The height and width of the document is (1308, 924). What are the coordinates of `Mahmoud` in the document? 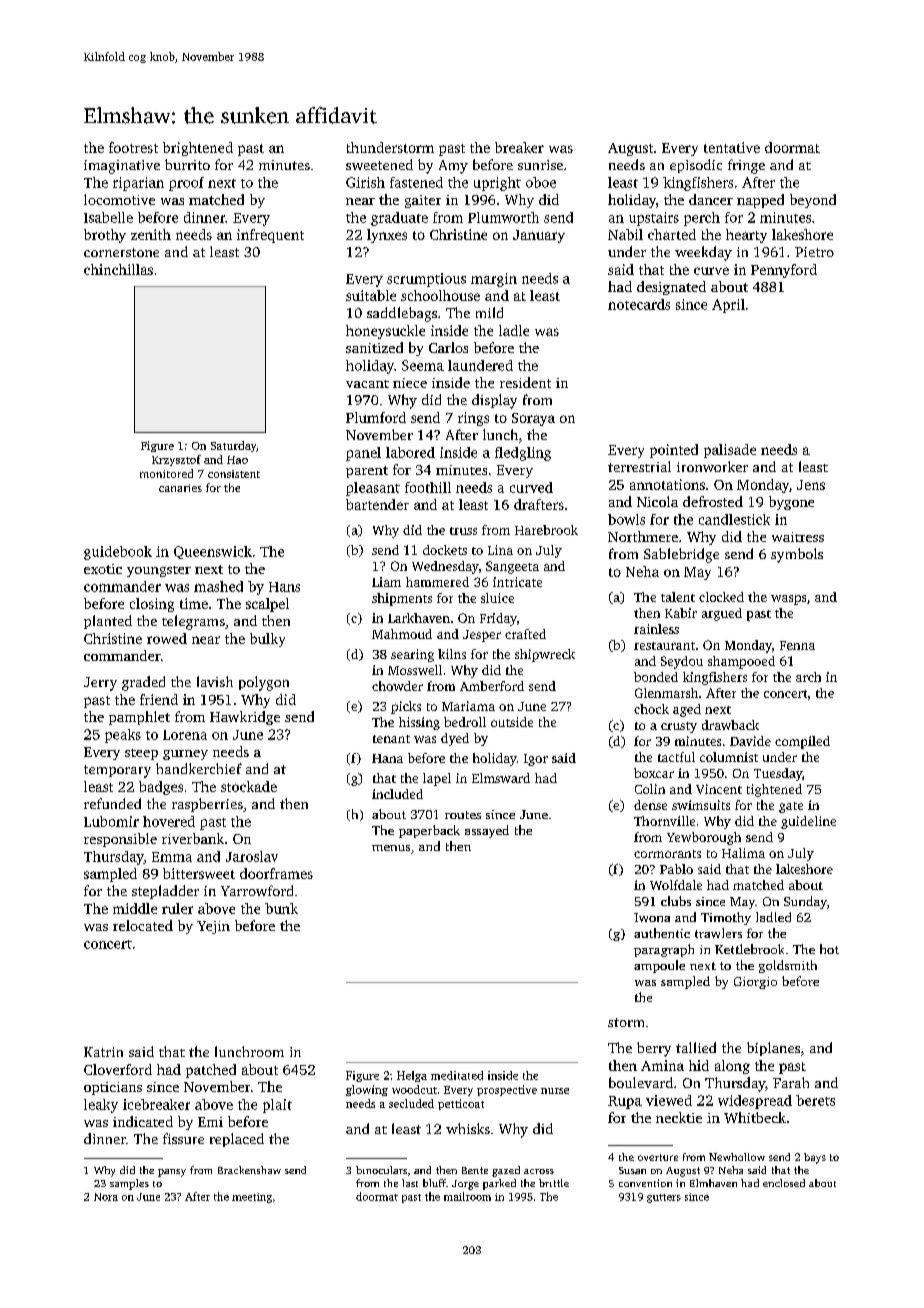 It's located at (402, 634).
